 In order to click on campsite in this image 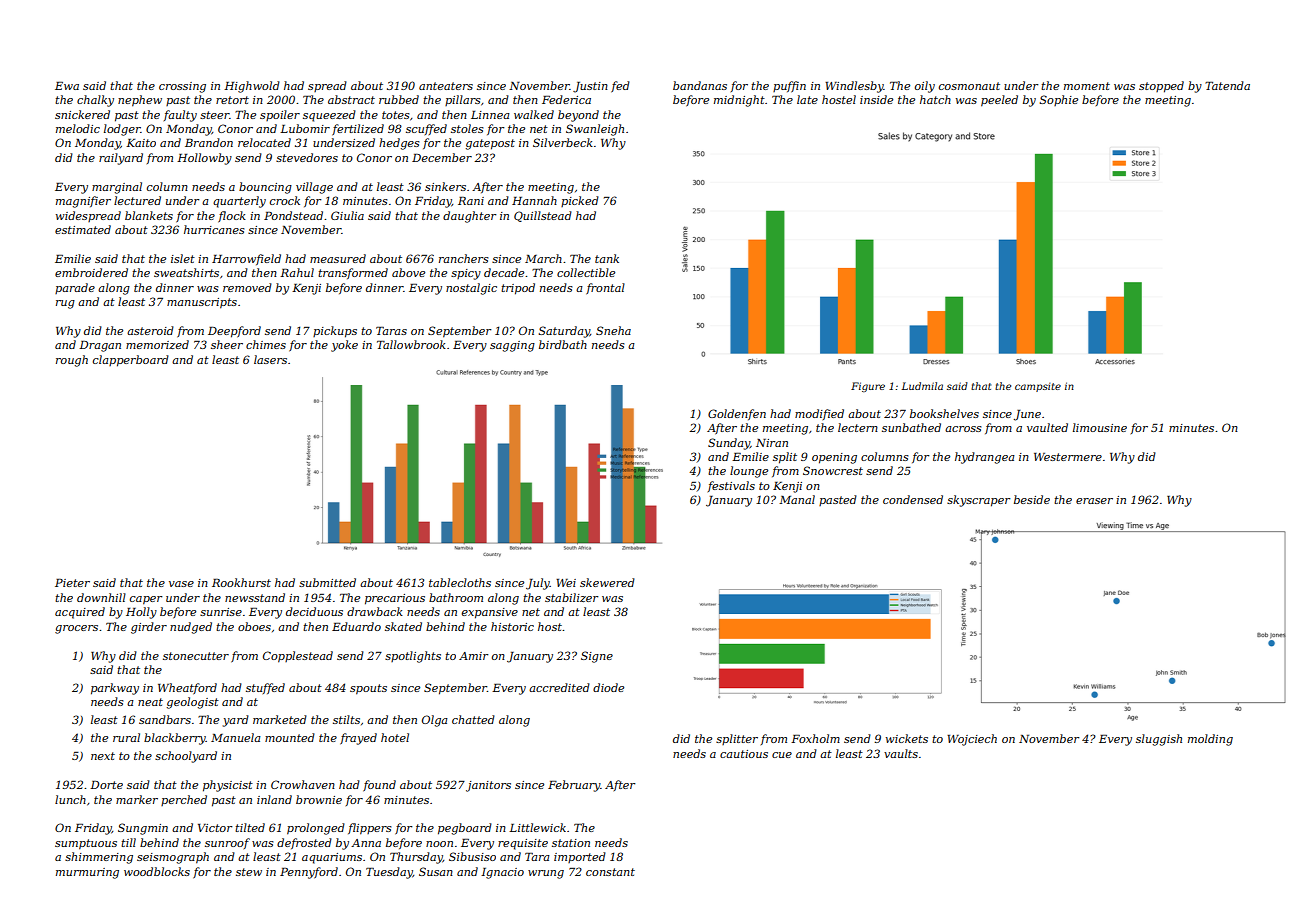, I will do `click(1038, 387)`.
